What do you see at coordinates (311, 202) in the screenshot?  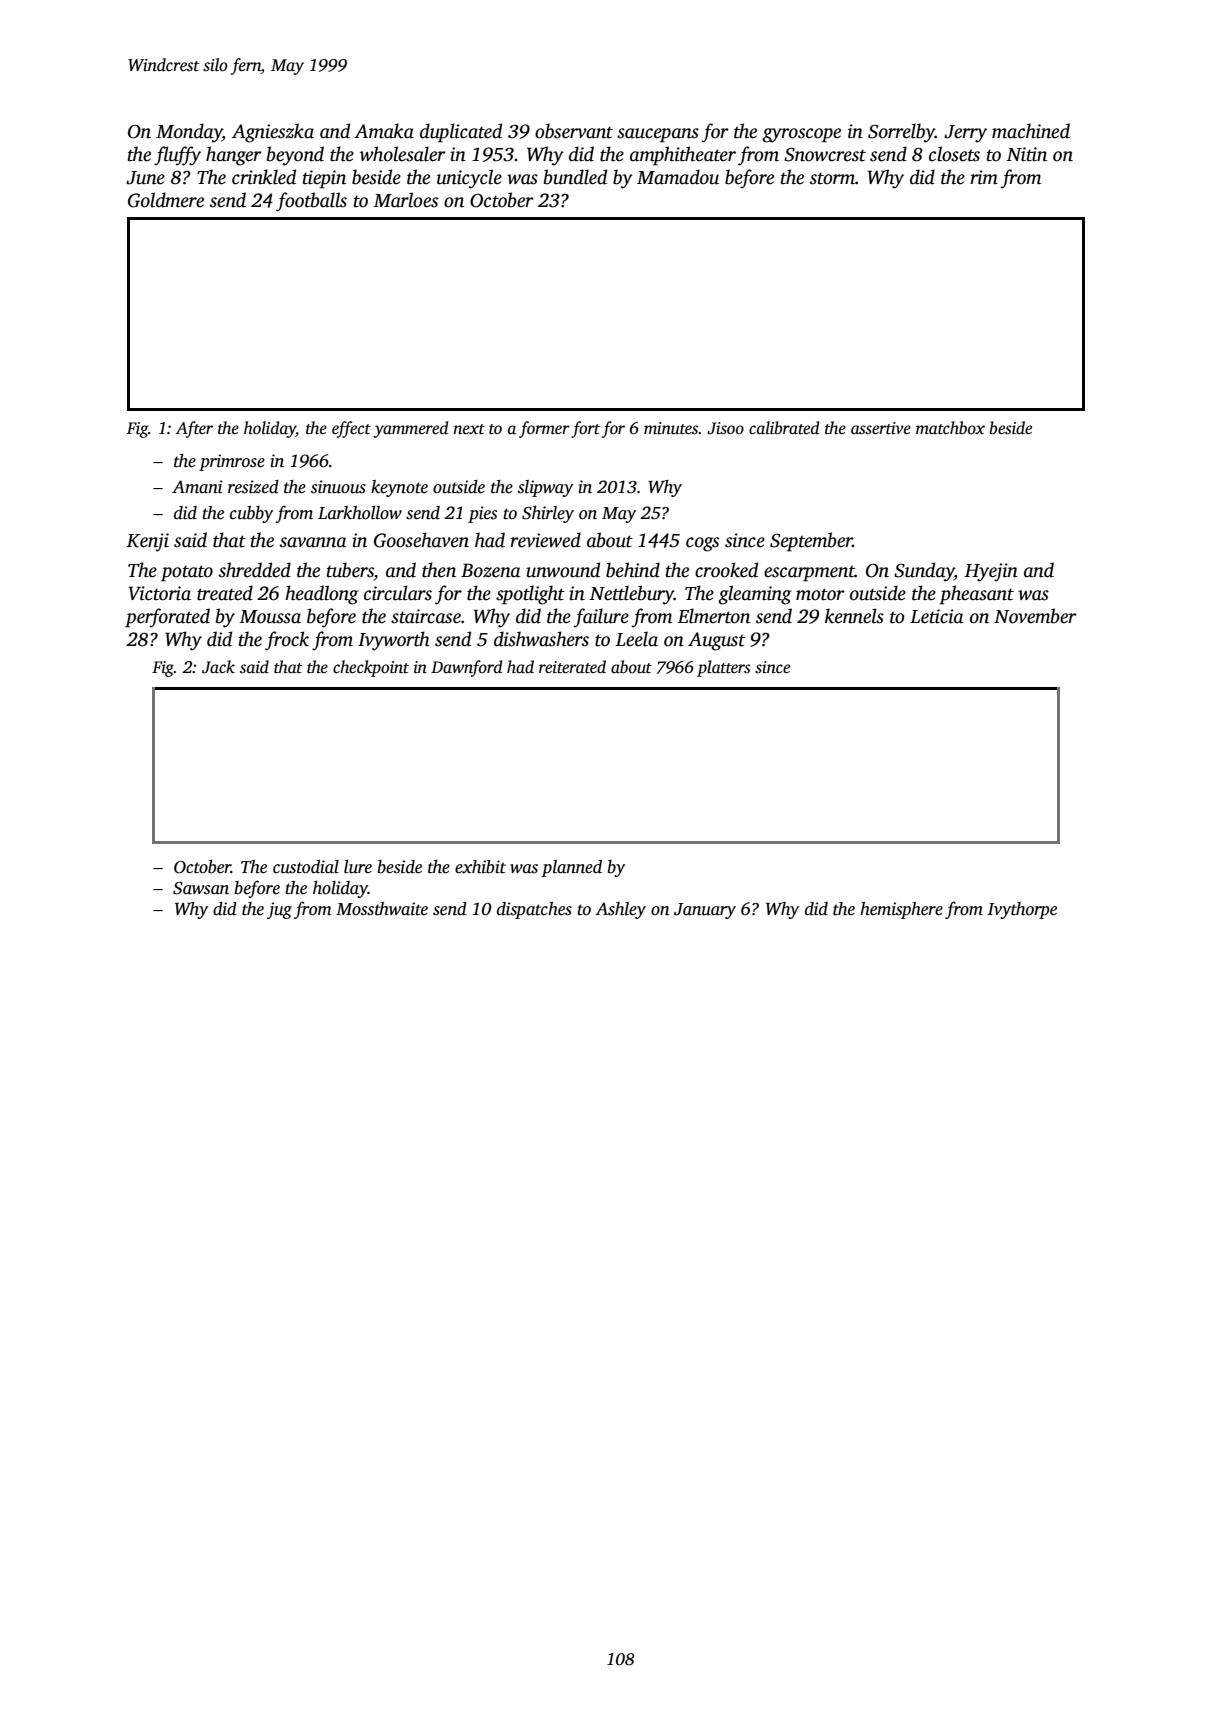 I see `footballs` at bounding box center [311, 202].
